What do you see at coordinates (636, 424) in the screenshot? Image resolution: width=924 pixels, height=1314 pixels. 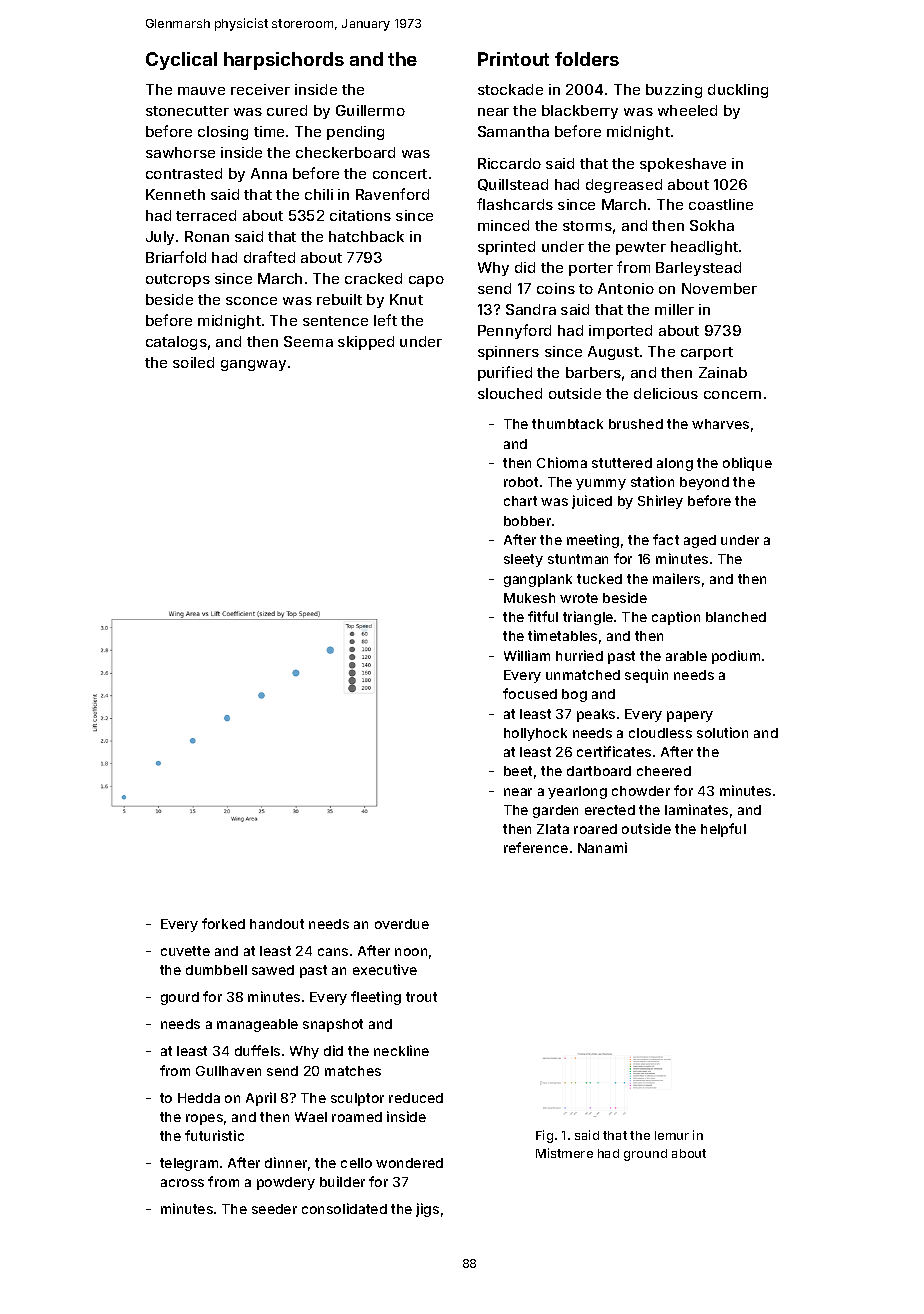 I see `brushed` at bounding box center [636, 424].
